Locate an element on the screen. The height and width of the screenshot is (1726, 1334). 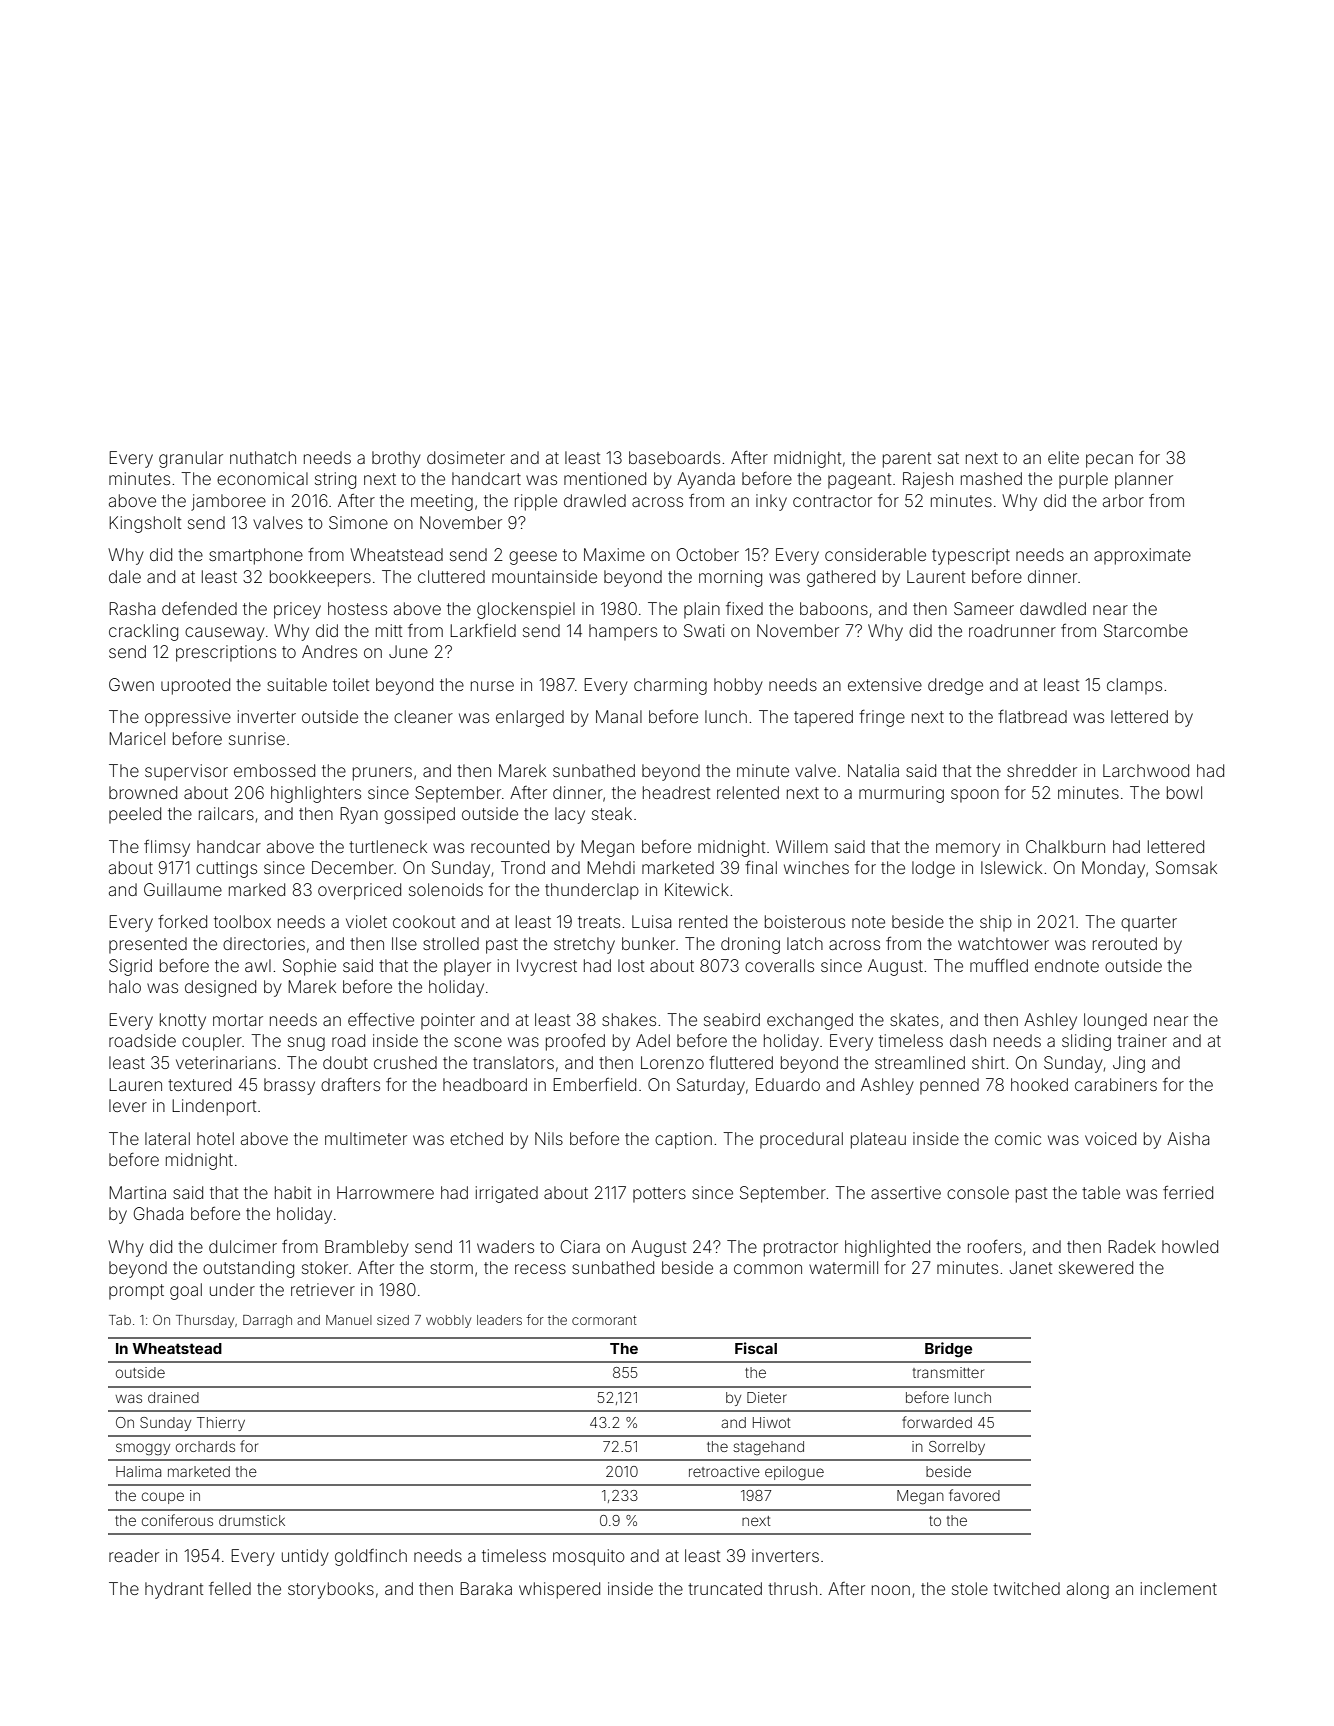
Larchwood is located at coordinates (1146, 770).
